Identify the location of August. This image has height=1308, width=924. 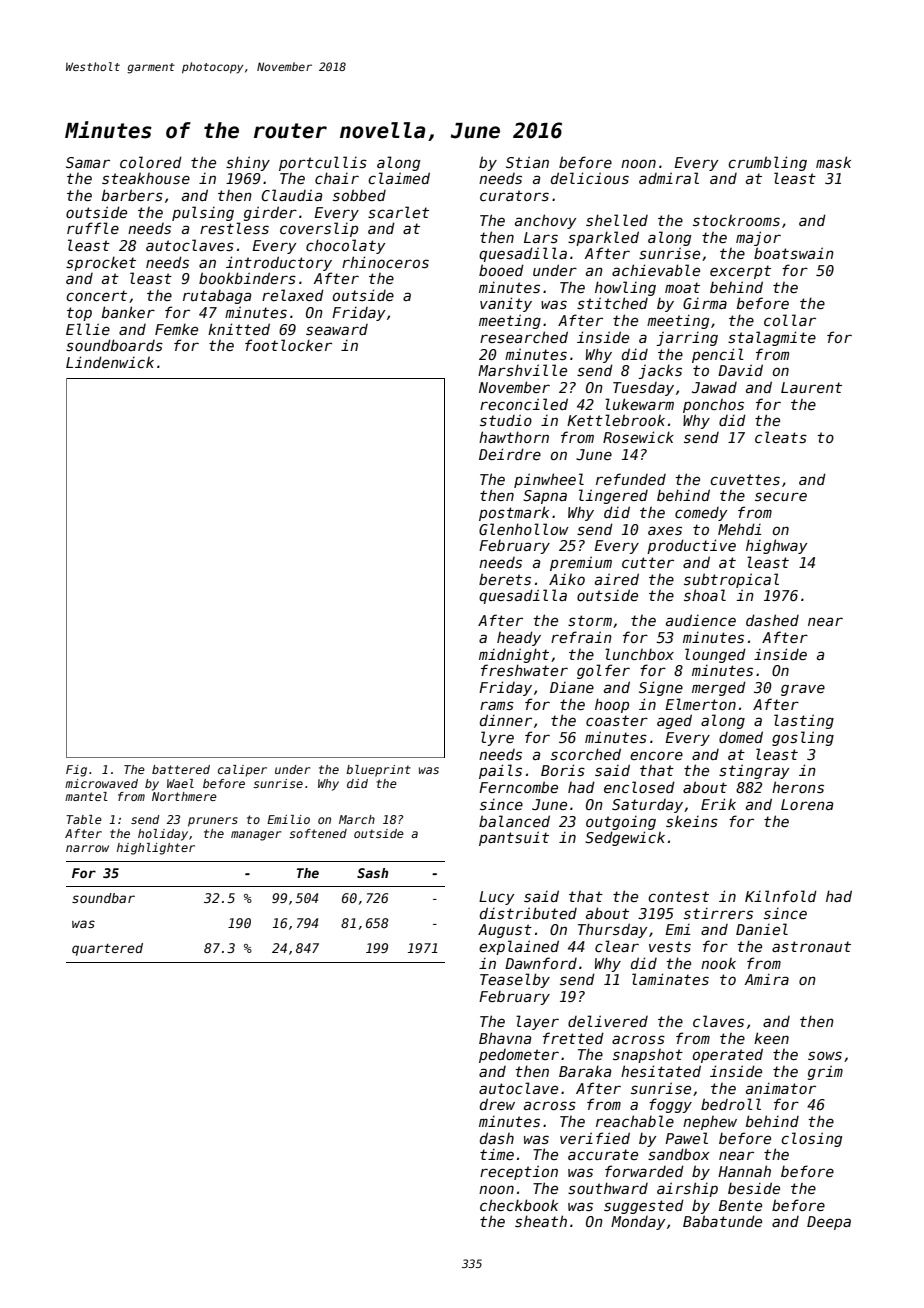
(505, 931).
